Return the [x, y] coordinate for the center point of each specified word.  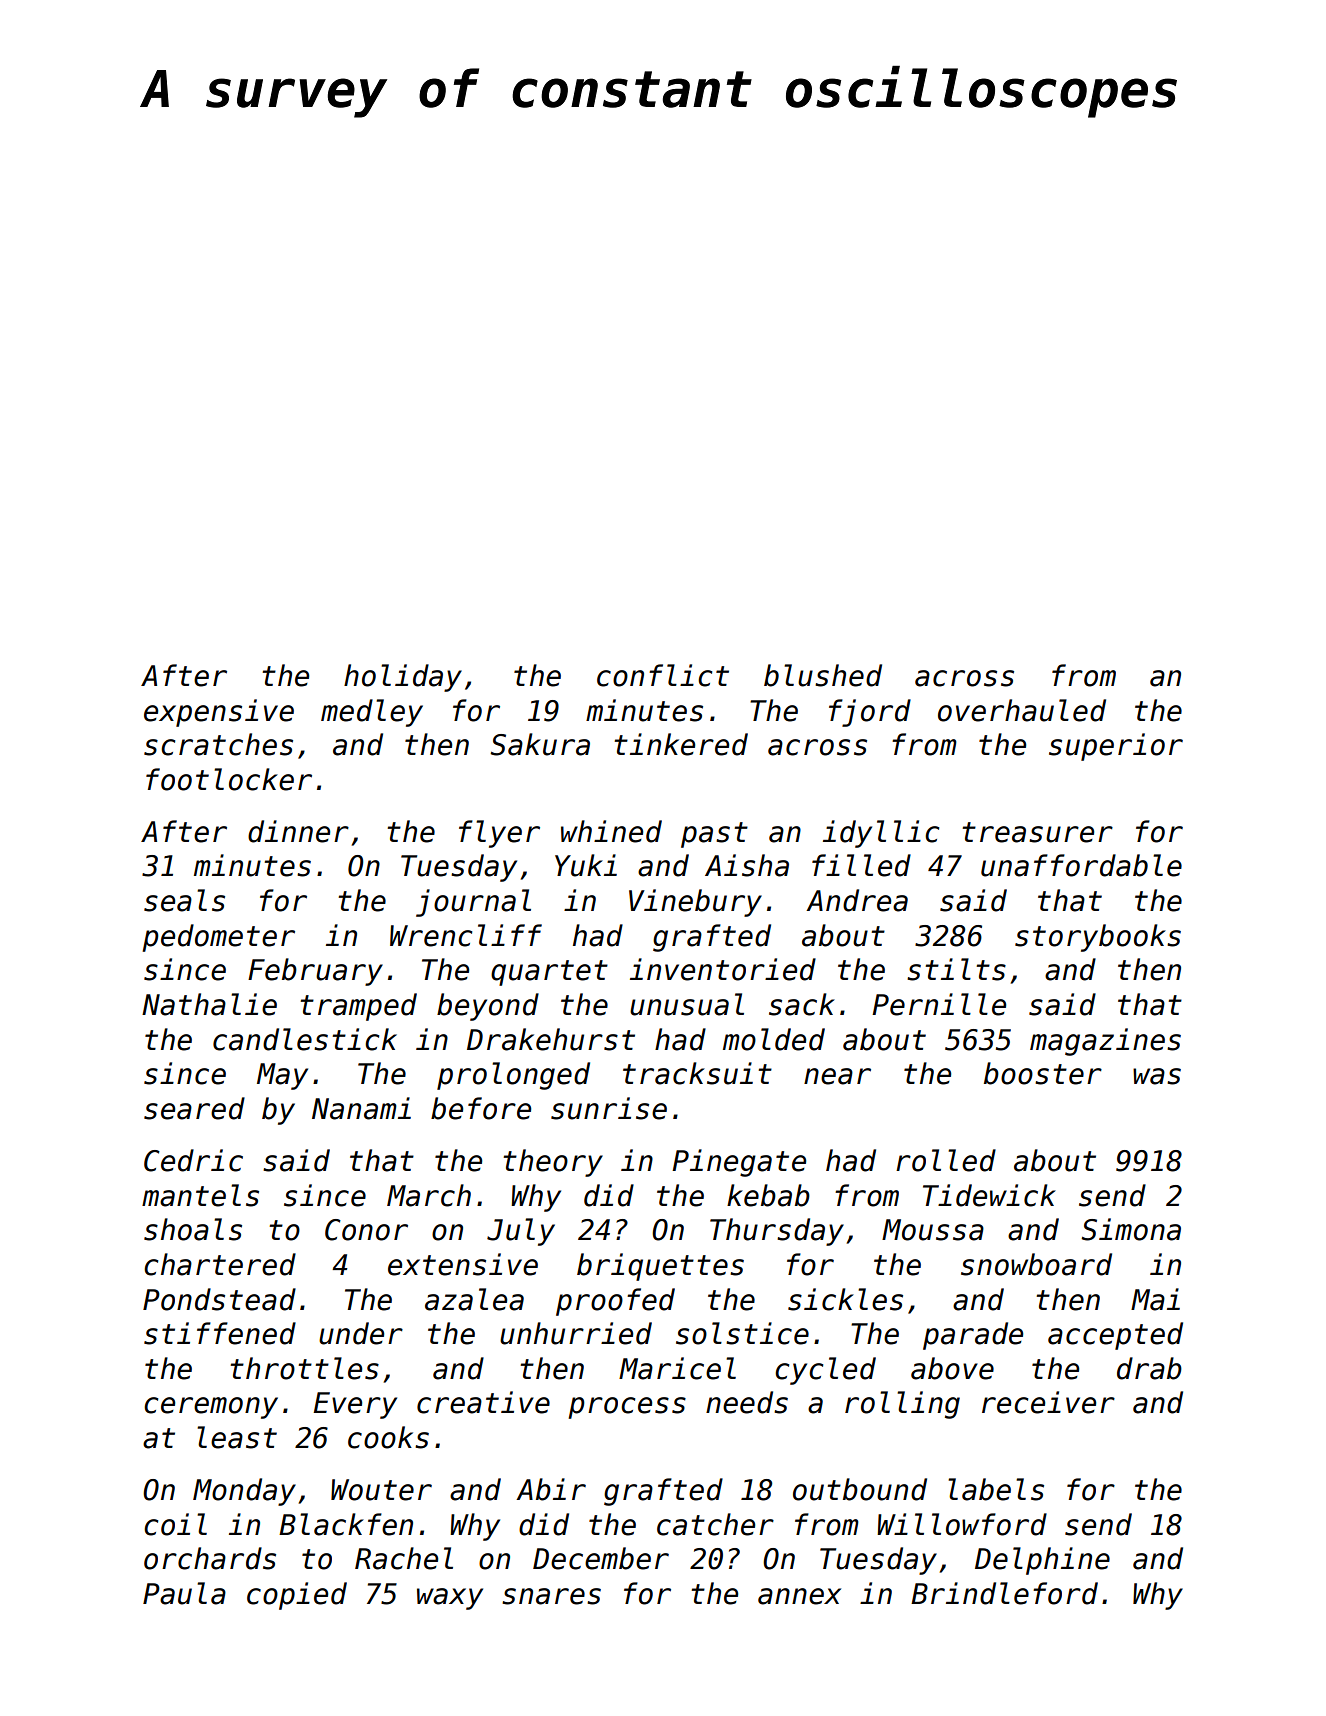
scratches [218, 744]
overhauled [1022, 710]
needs [747, 1402]
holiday [403, 678]
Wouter [381, 1490]
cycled [825, 1371]
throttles [304, 1368]
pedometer [218, 938]
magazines [1105, 1042]
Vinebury [695, 903]
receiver [1048, 1402]
